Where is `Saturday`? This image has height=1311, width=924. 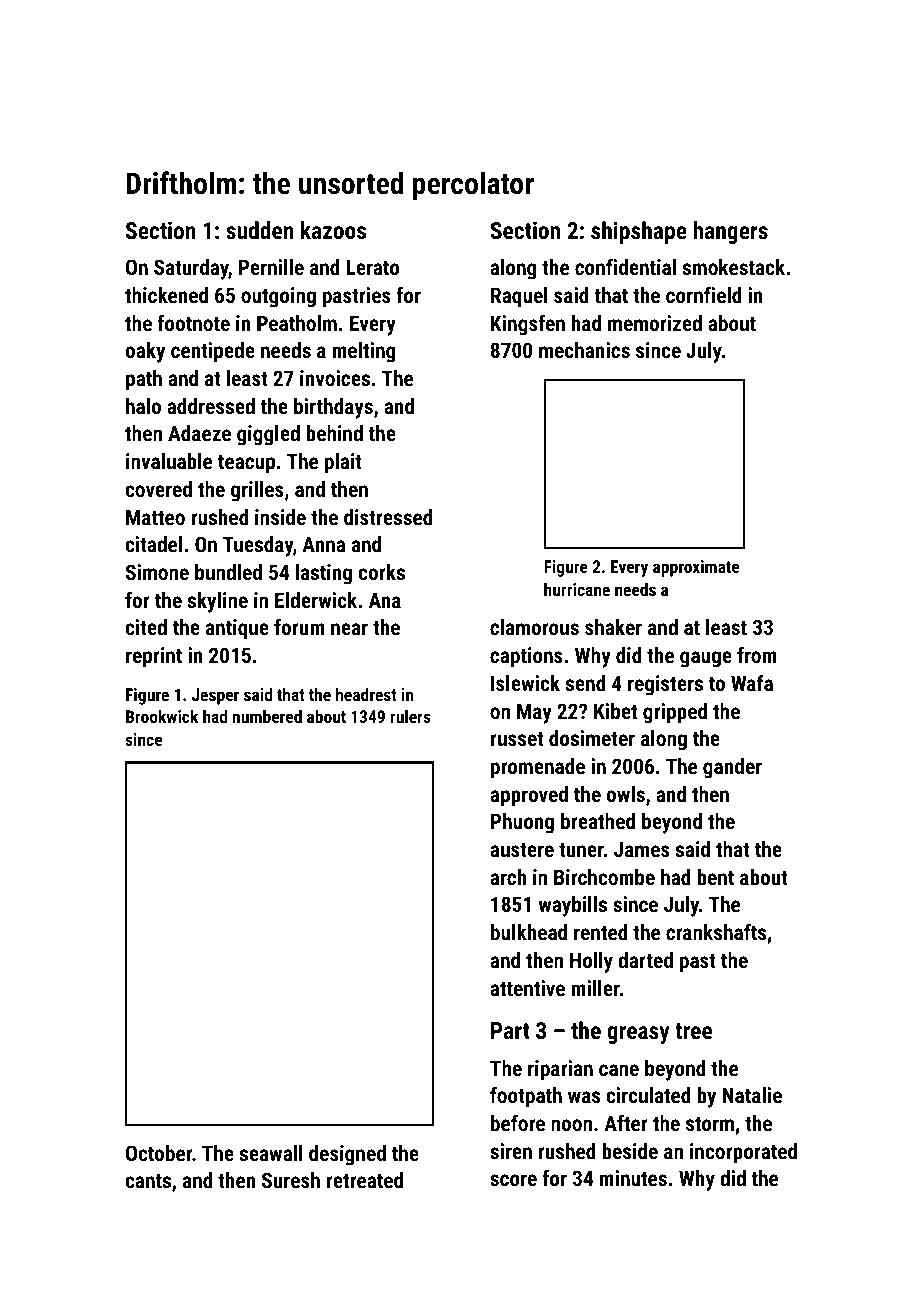
Saturday is located at coordinates (191, 269).
